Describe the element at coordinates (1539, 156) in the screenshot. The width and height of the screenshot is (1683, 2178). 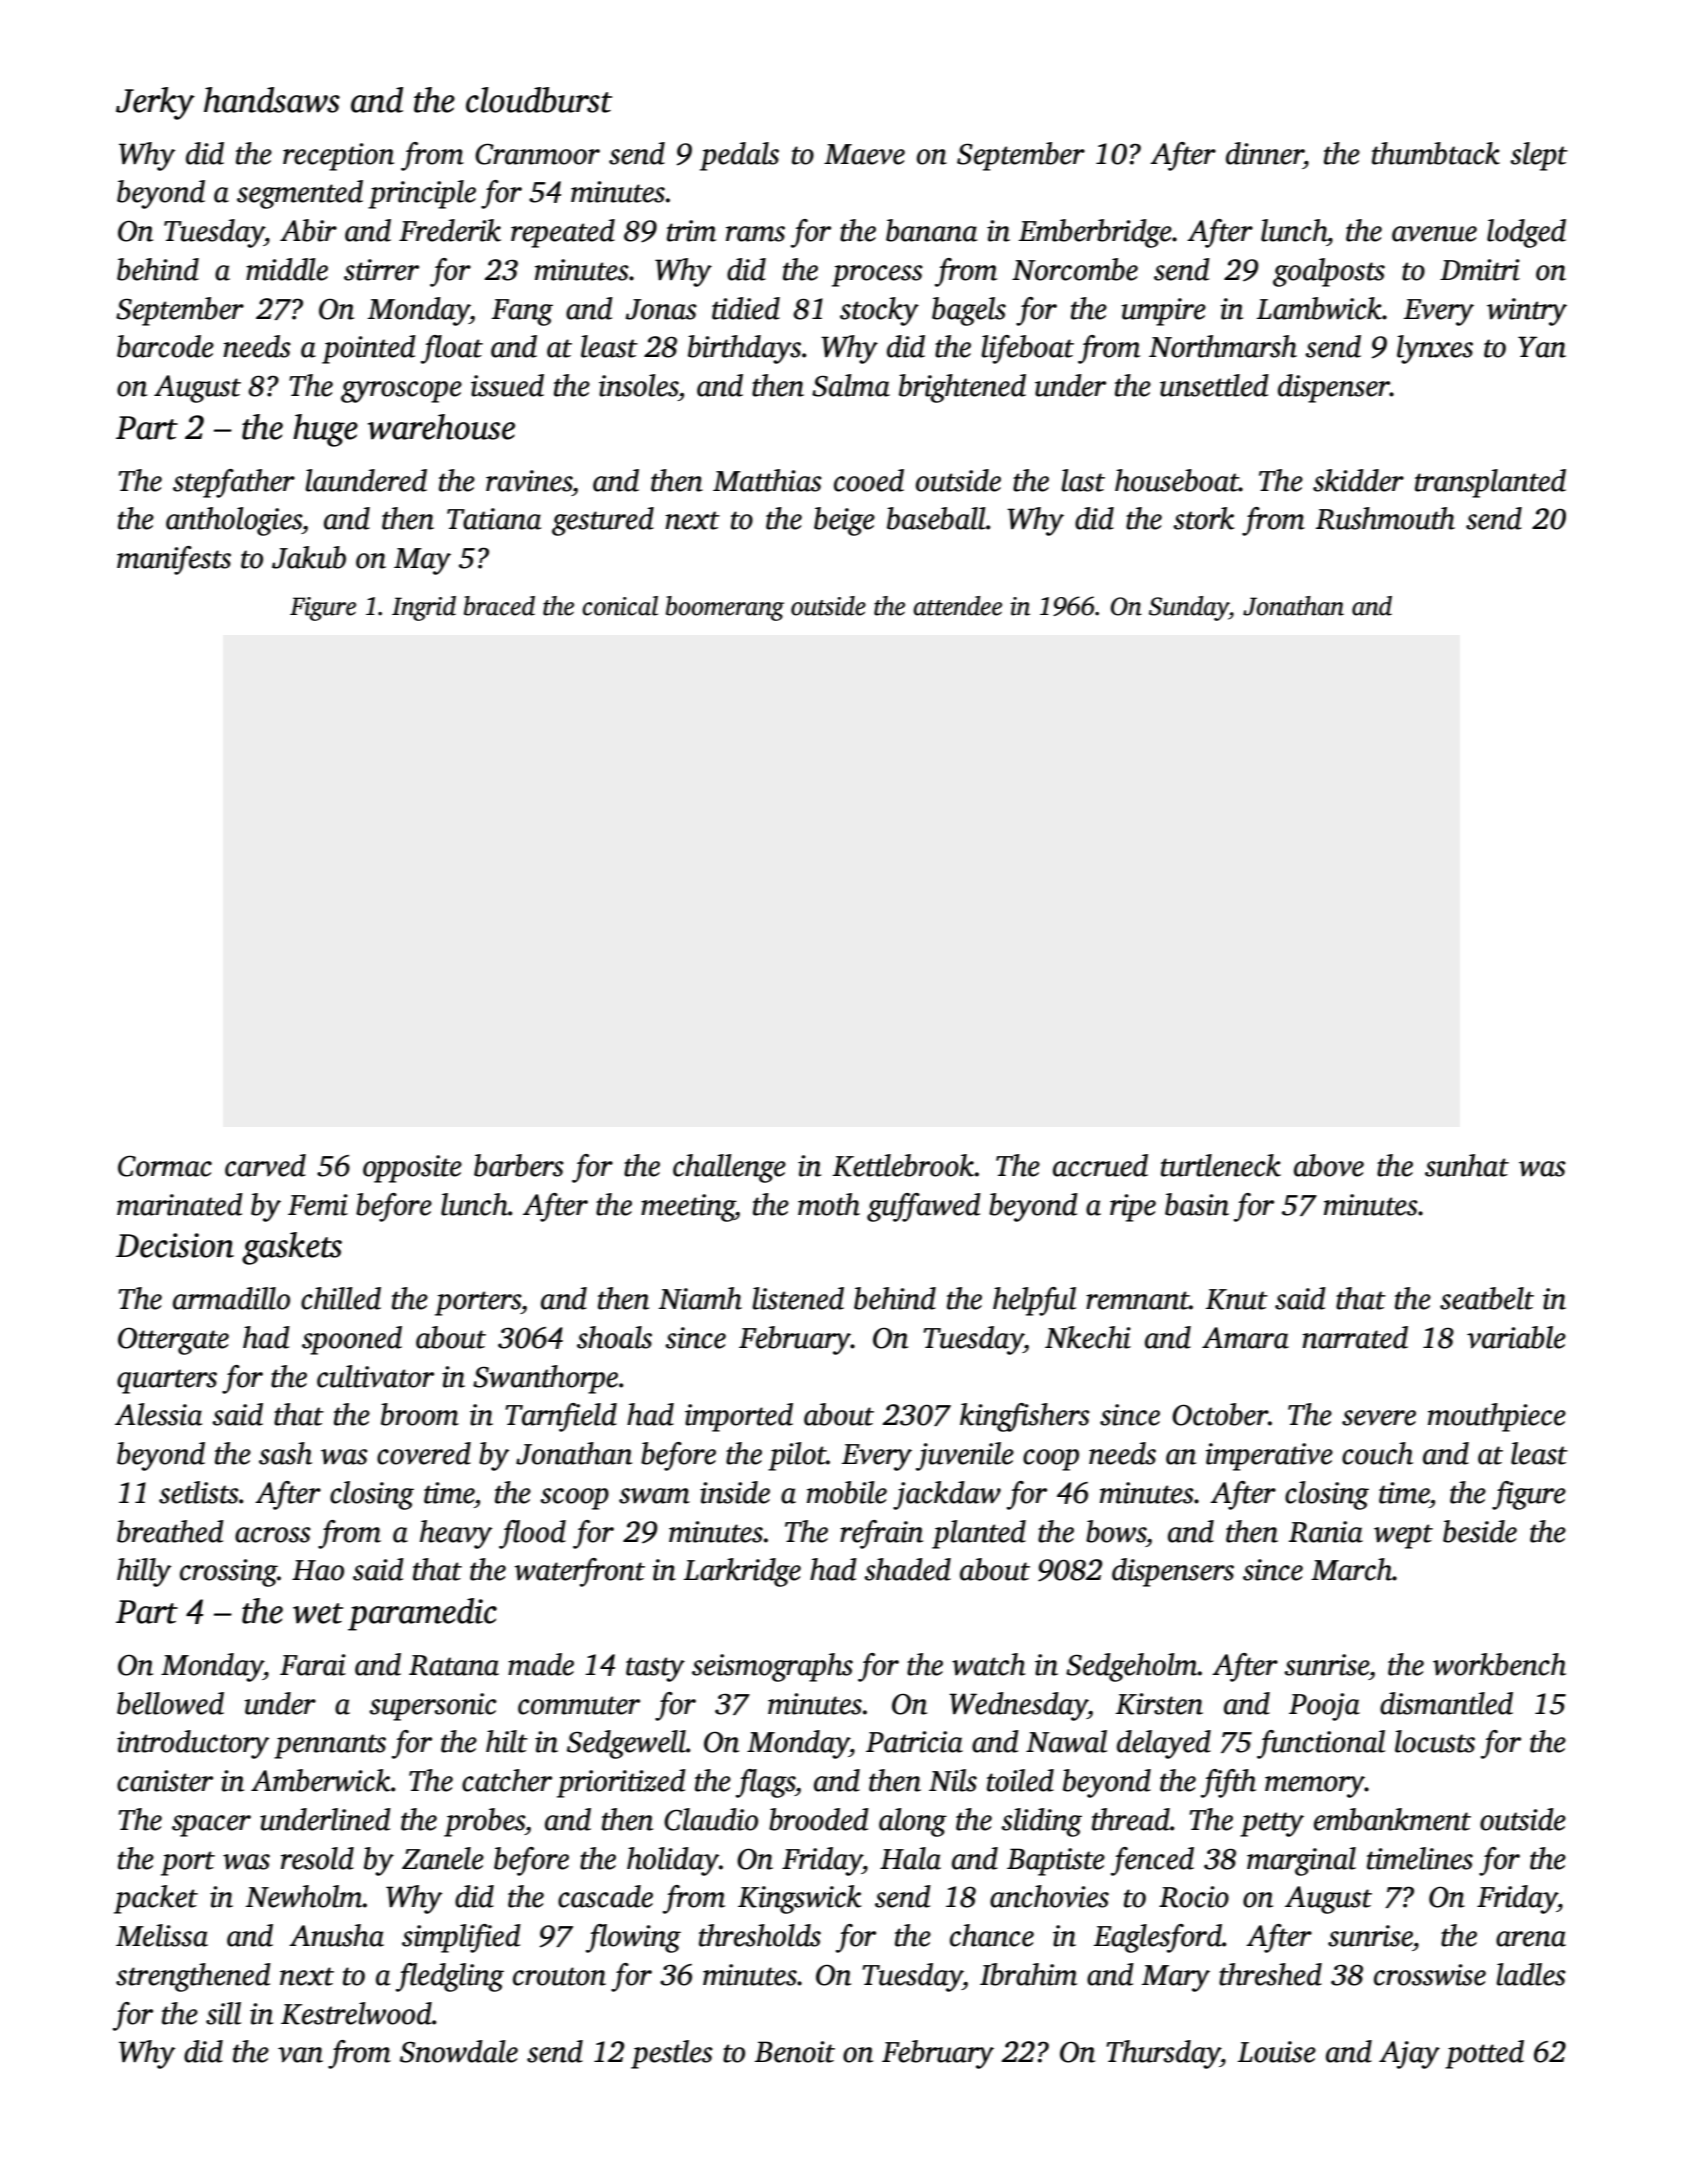
I see `slept` at that location.
